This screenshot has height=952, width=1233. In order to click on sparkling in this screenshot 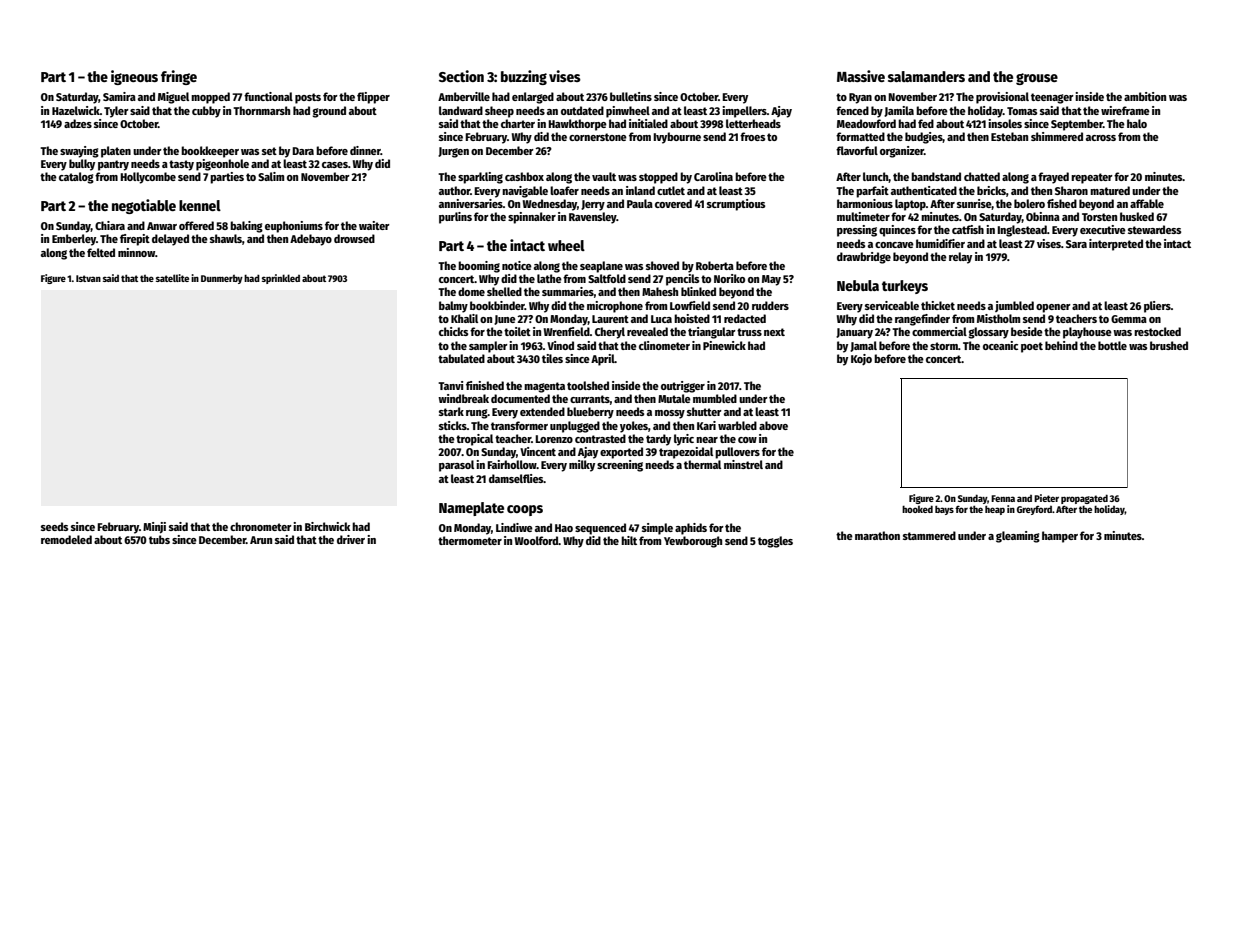, I will do `click(480, 178)`.
